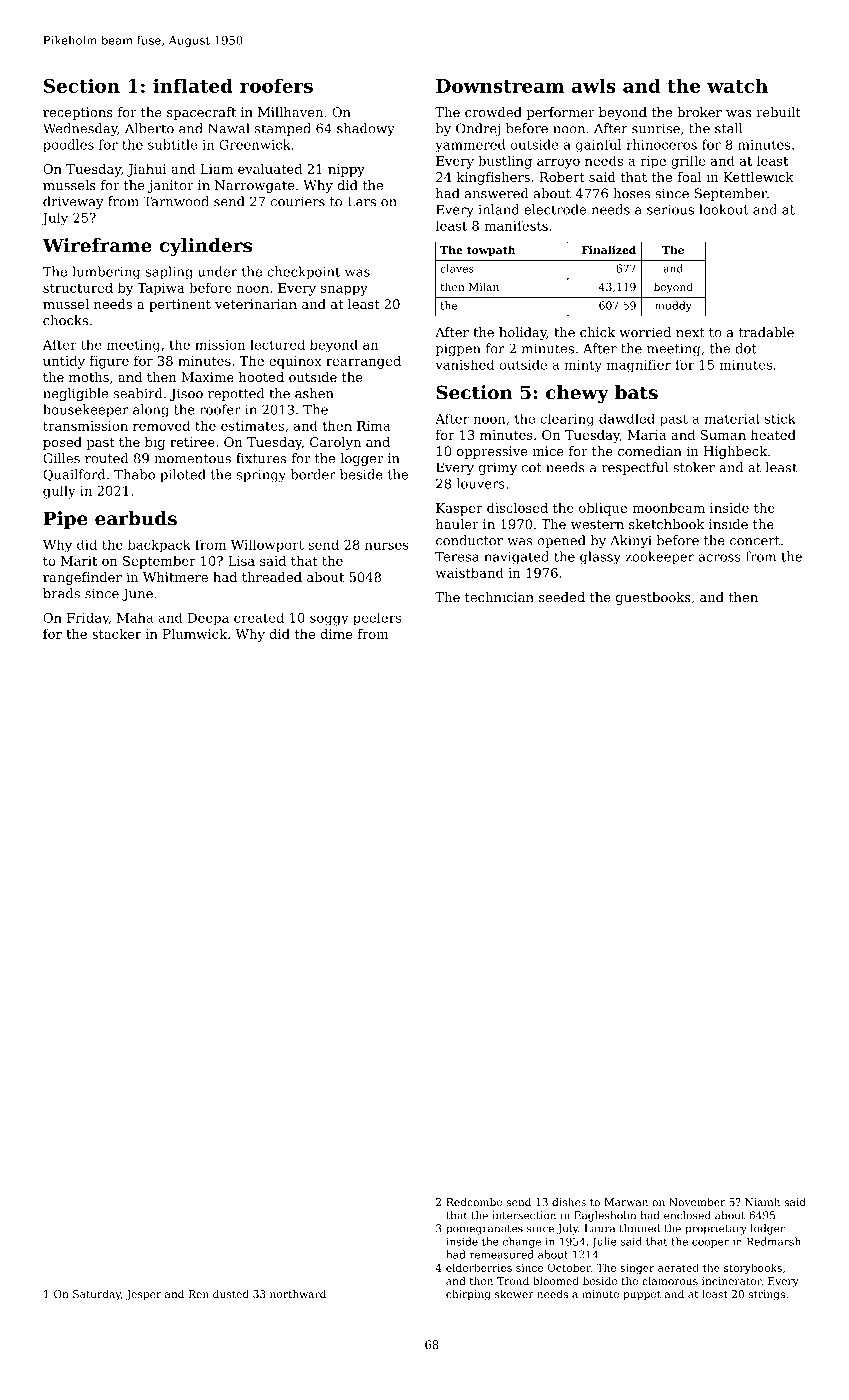  Describe the element at coordinates (231, 1294) in the page. I see `dusted` at that location.
